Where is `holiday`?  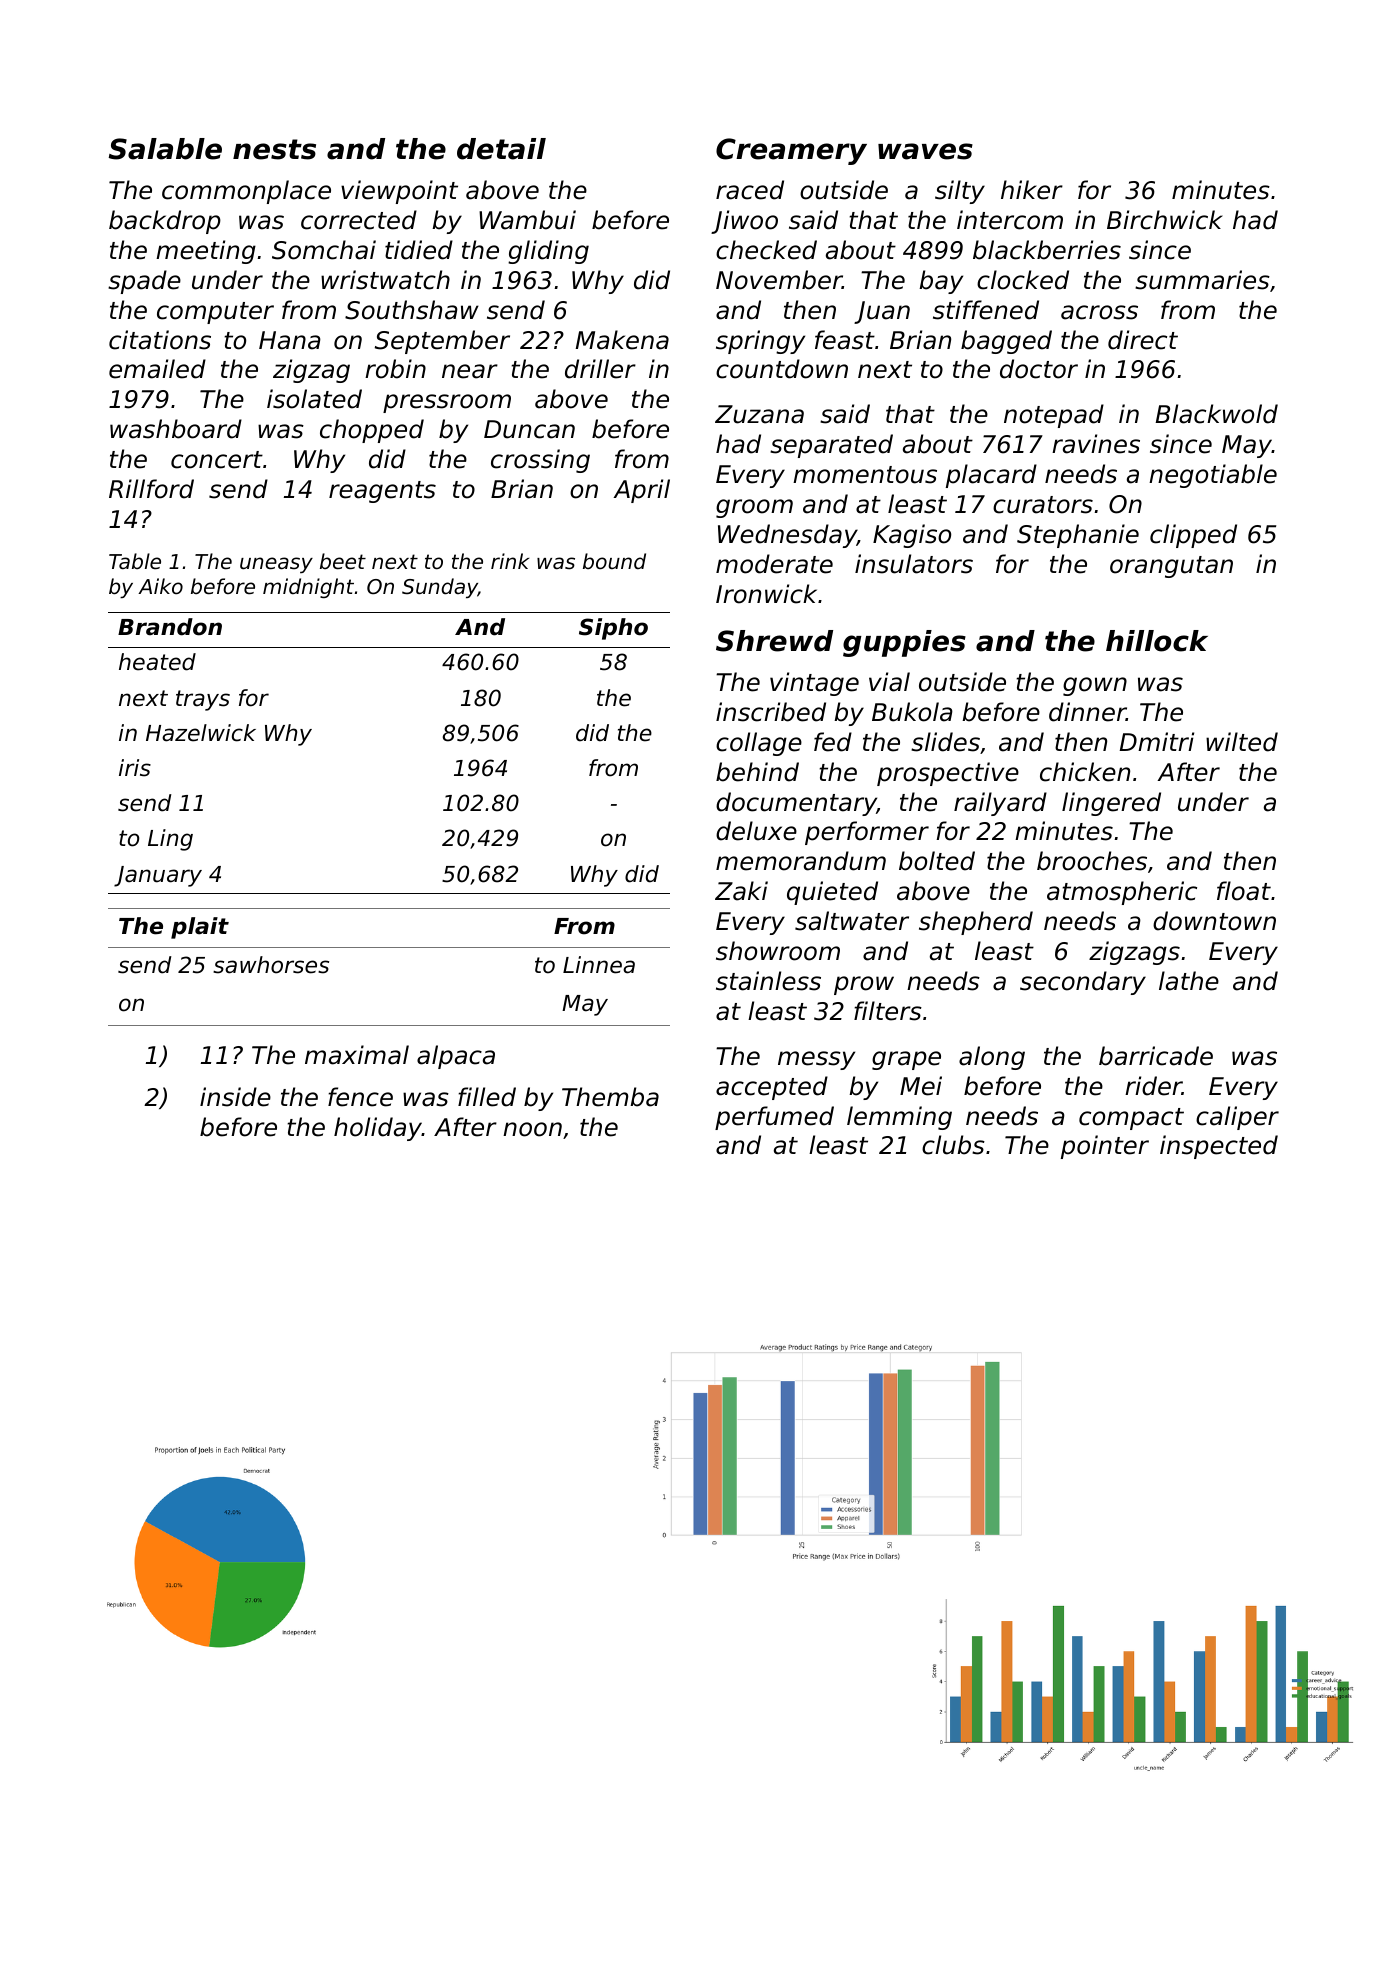
holiday is located at coordinates (378, 1129).
